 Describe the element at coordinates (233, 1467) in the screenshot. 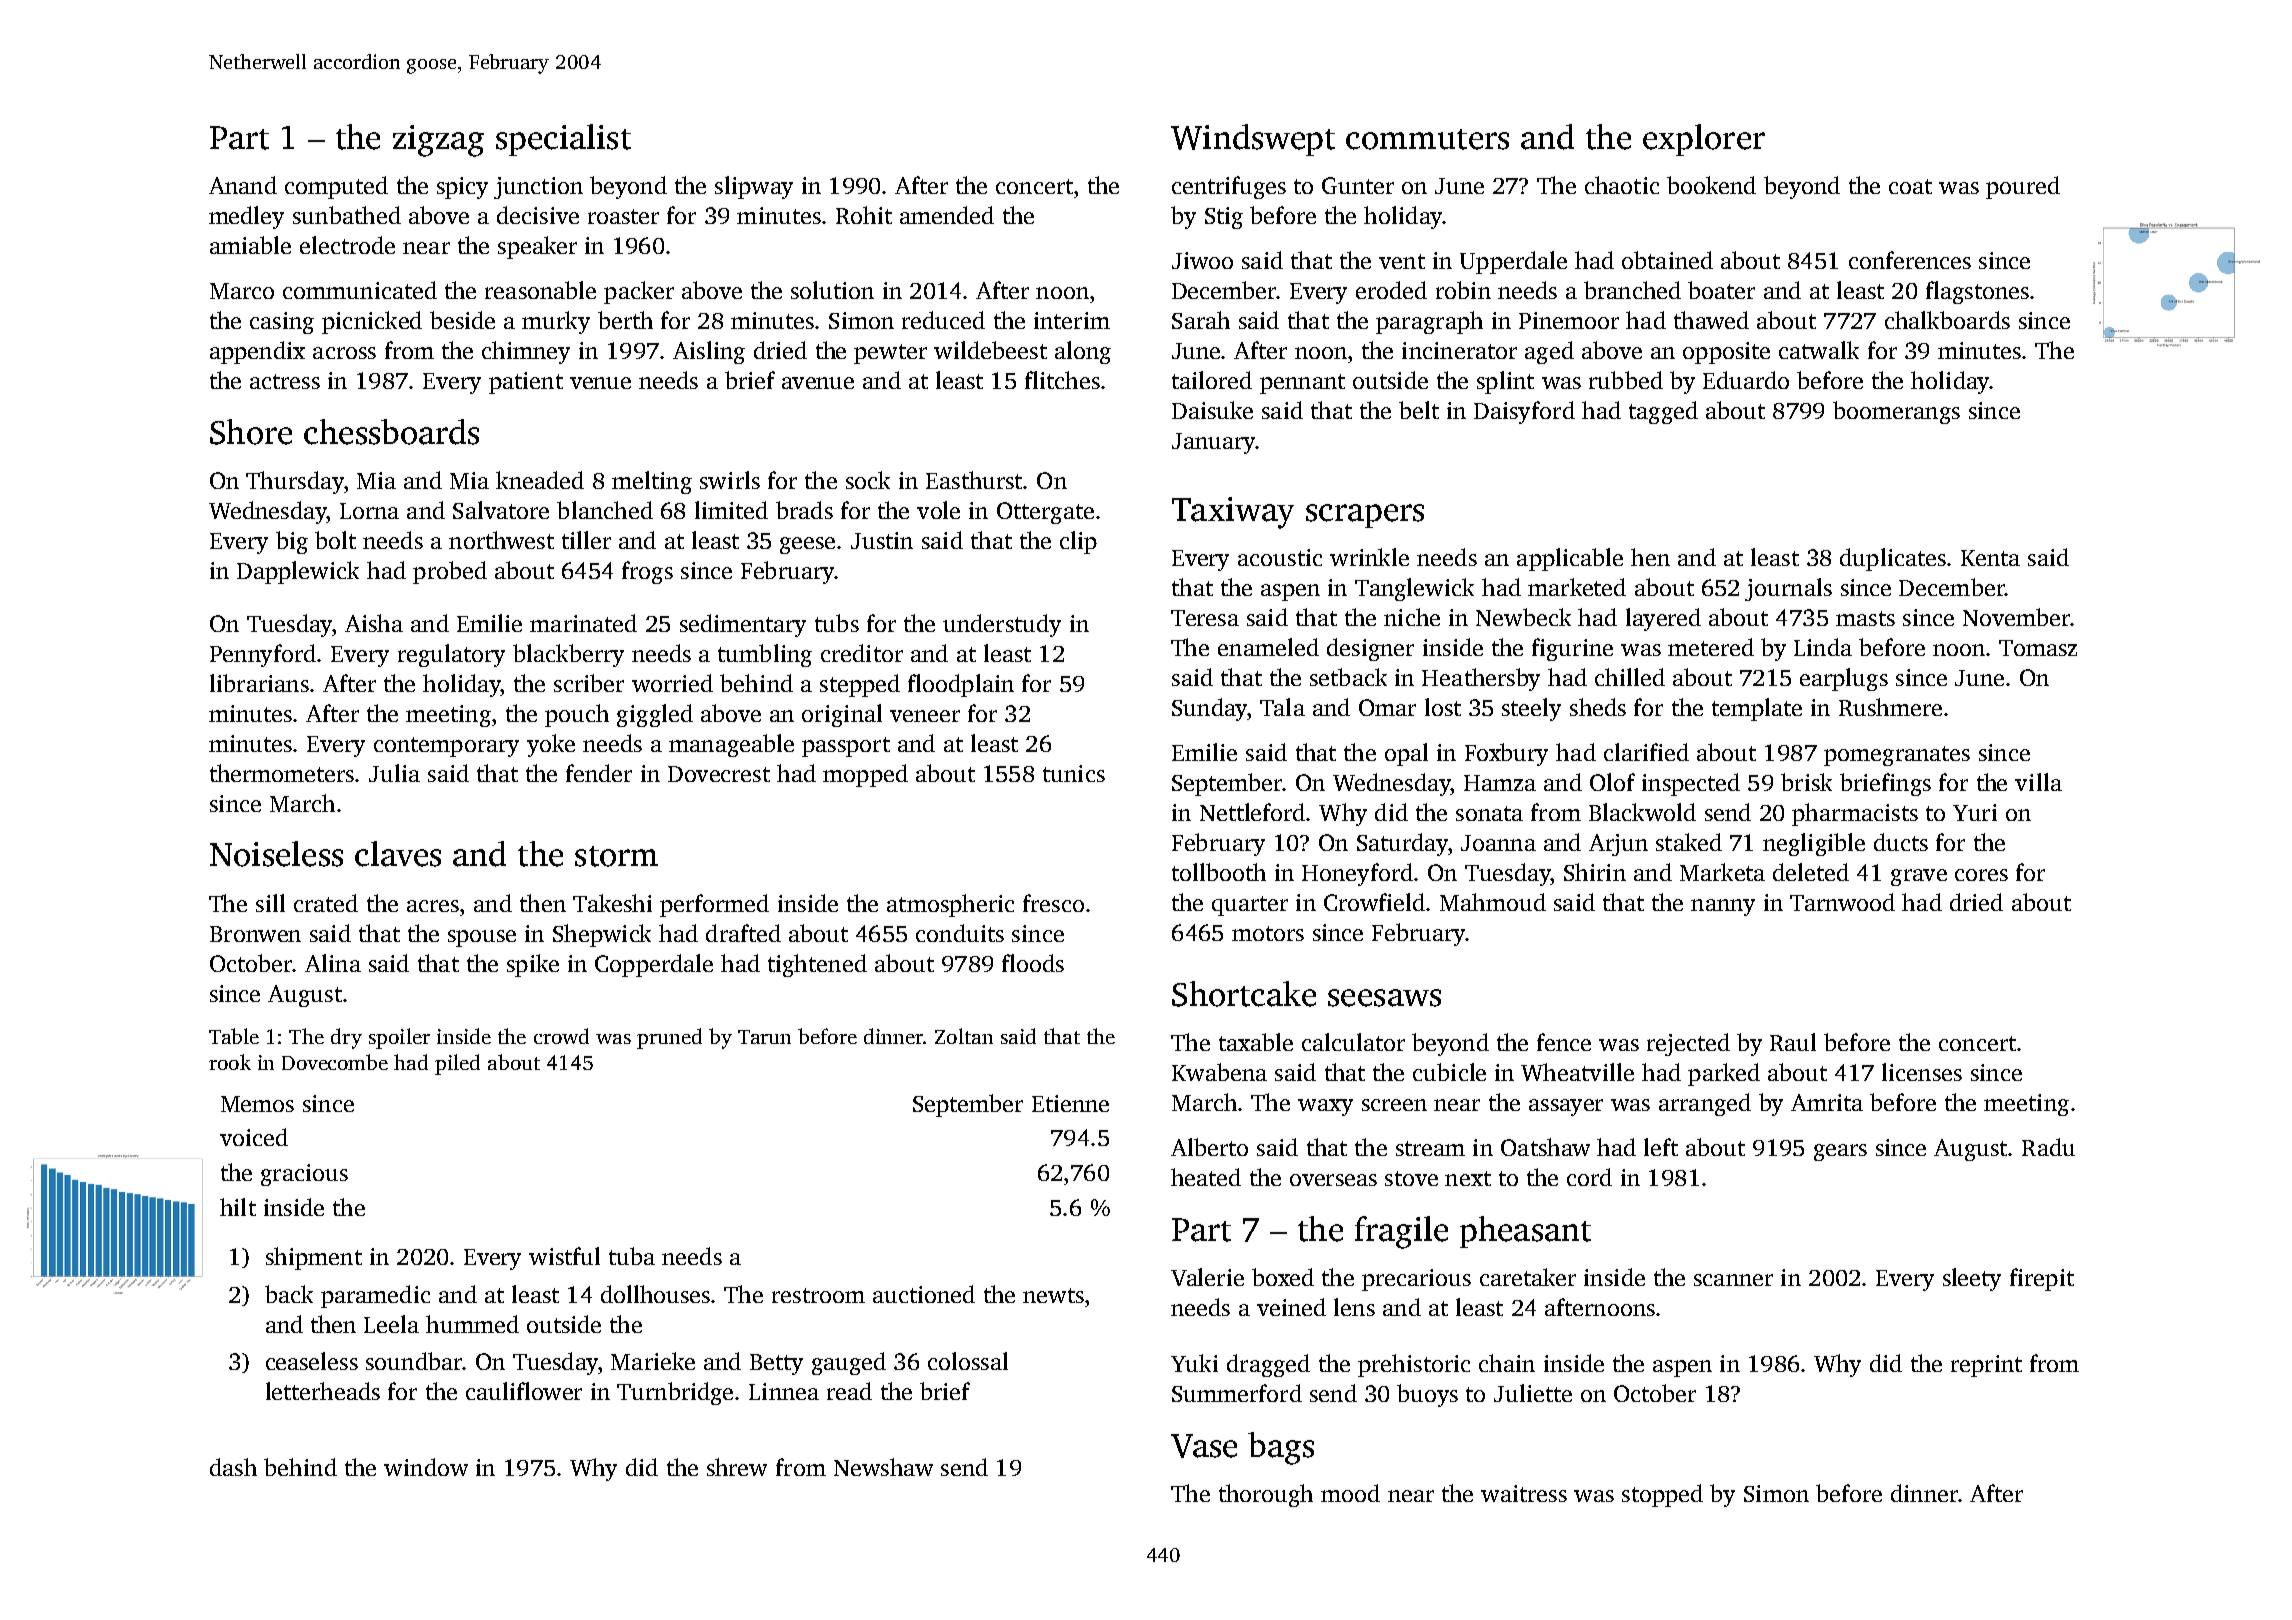

I see `dash` at that location.
